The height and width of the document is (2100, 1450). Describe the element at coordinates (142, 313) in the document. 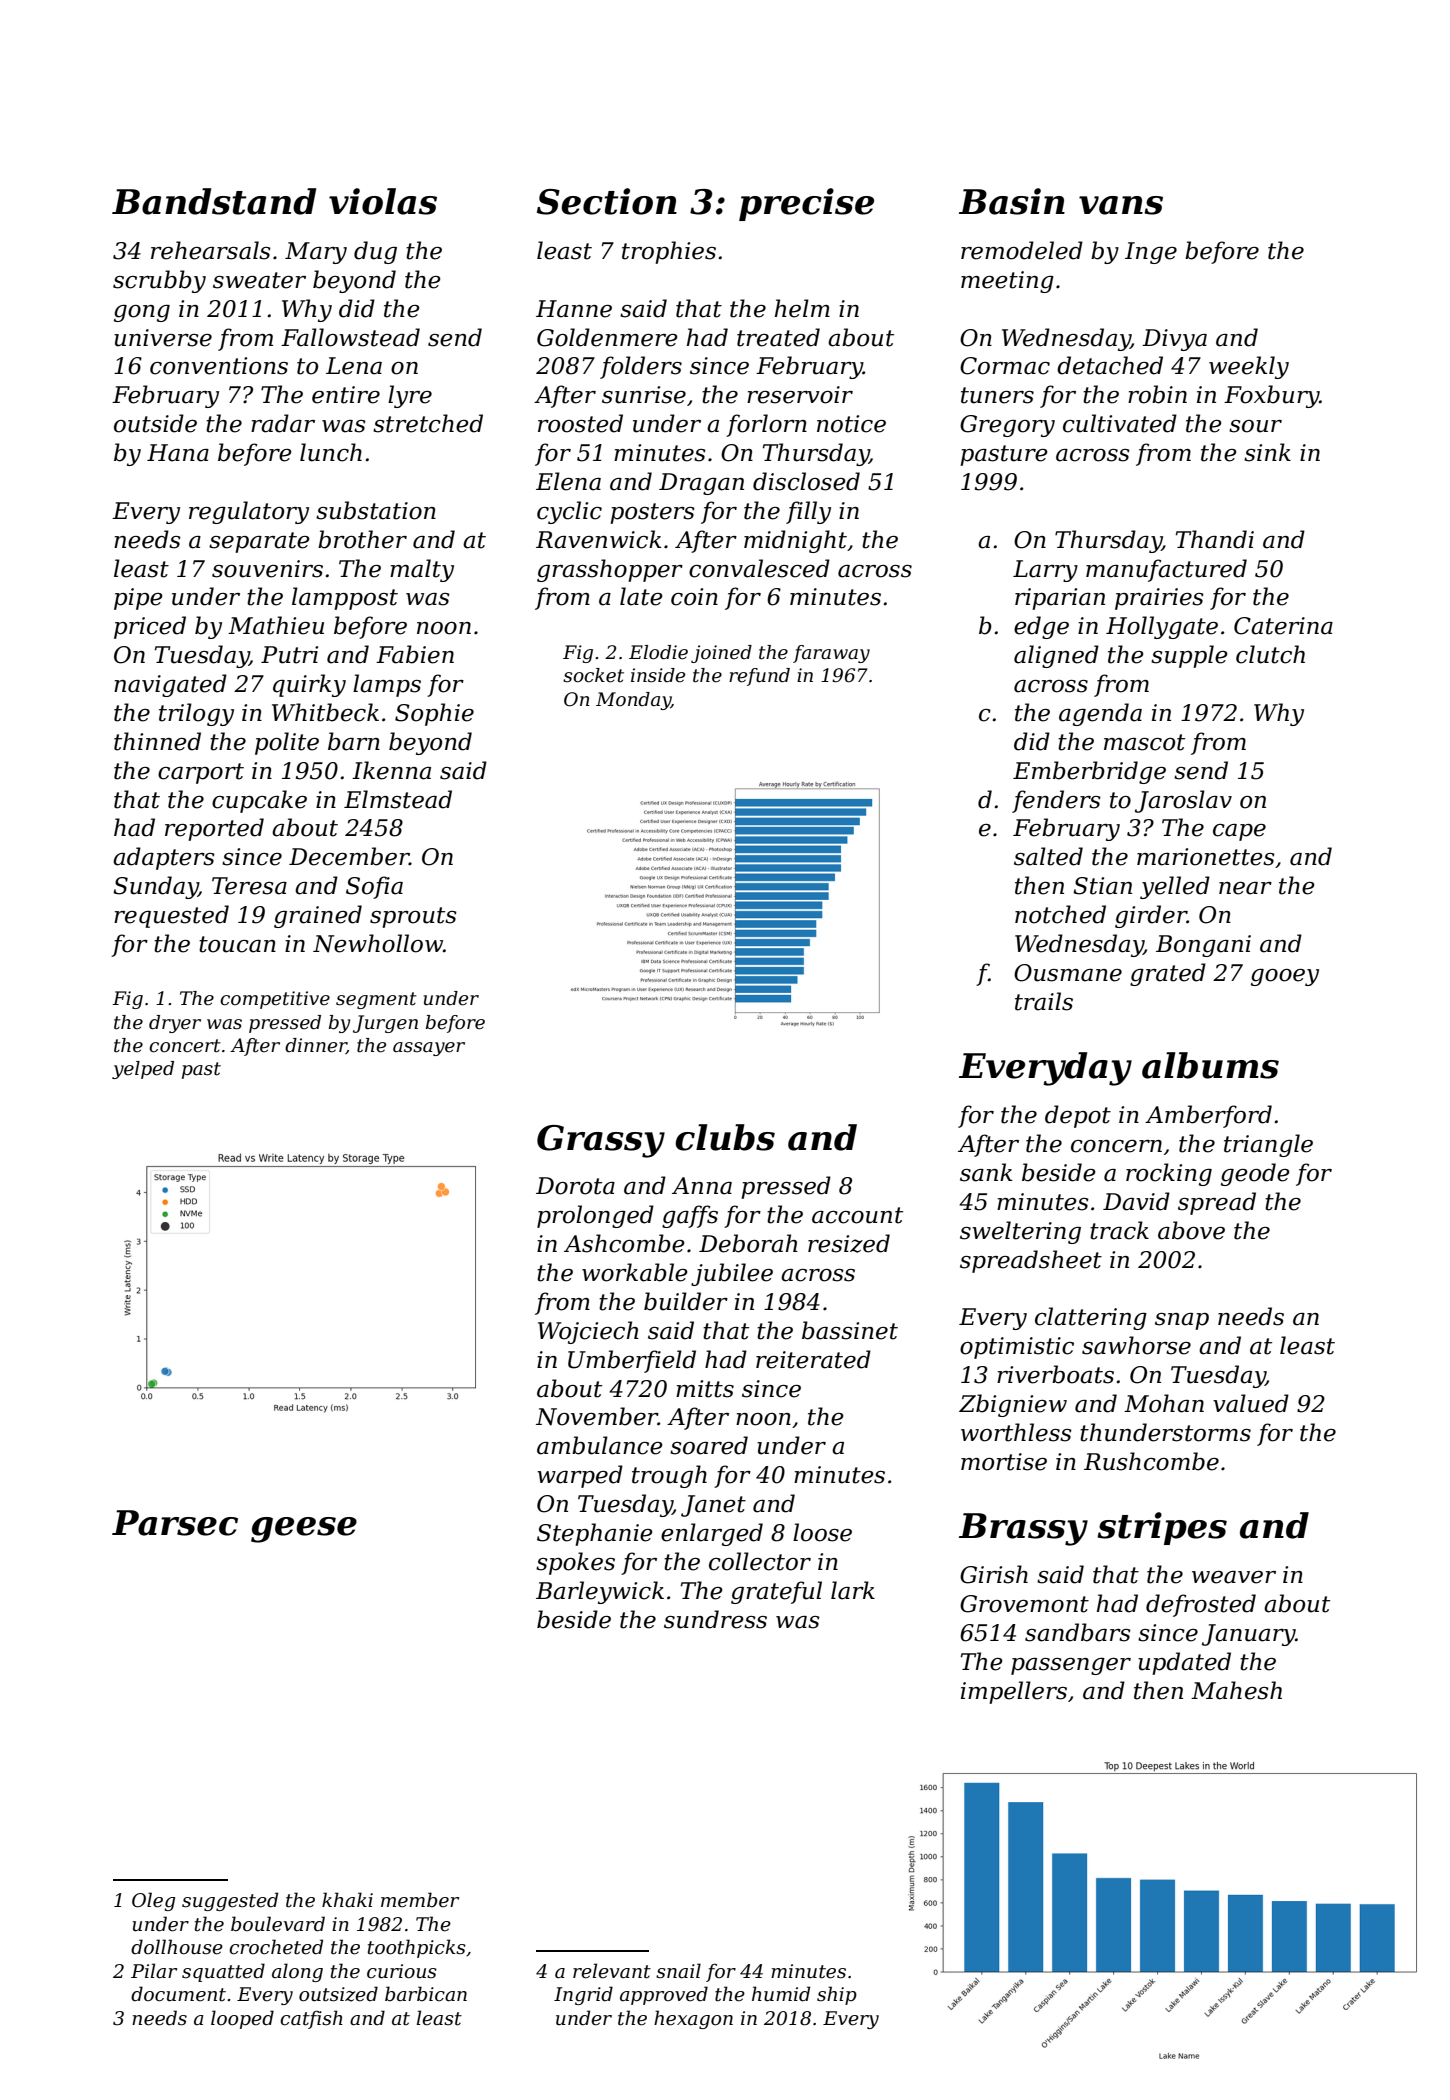

I see `gong` at that location.
